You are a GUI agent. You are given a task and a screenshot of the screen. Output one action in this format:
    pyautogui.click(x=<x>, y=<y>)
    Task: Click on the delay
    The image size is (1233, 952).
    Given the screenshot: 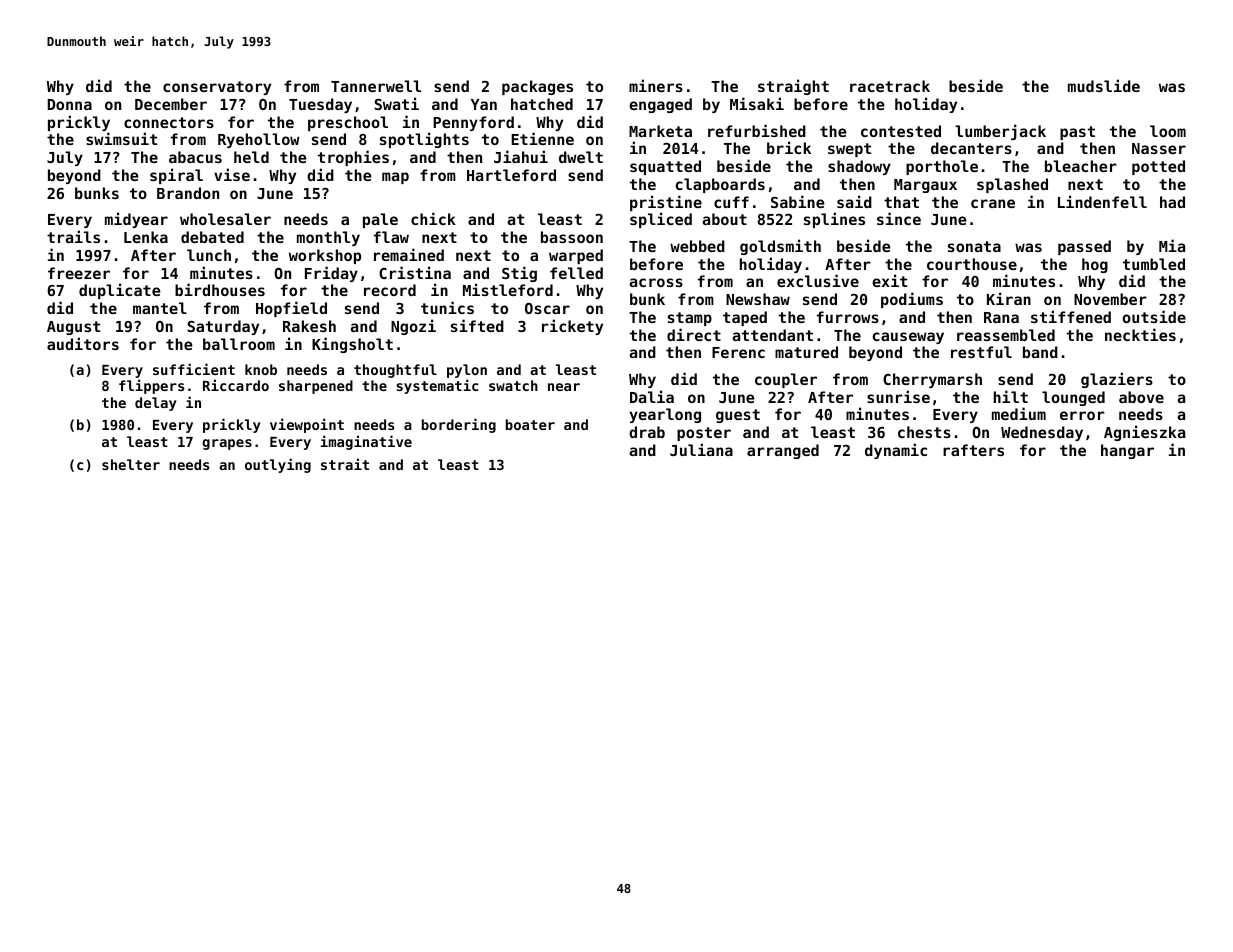 What is the action you would take?
    pyautogui.click(x=156, y=404)
